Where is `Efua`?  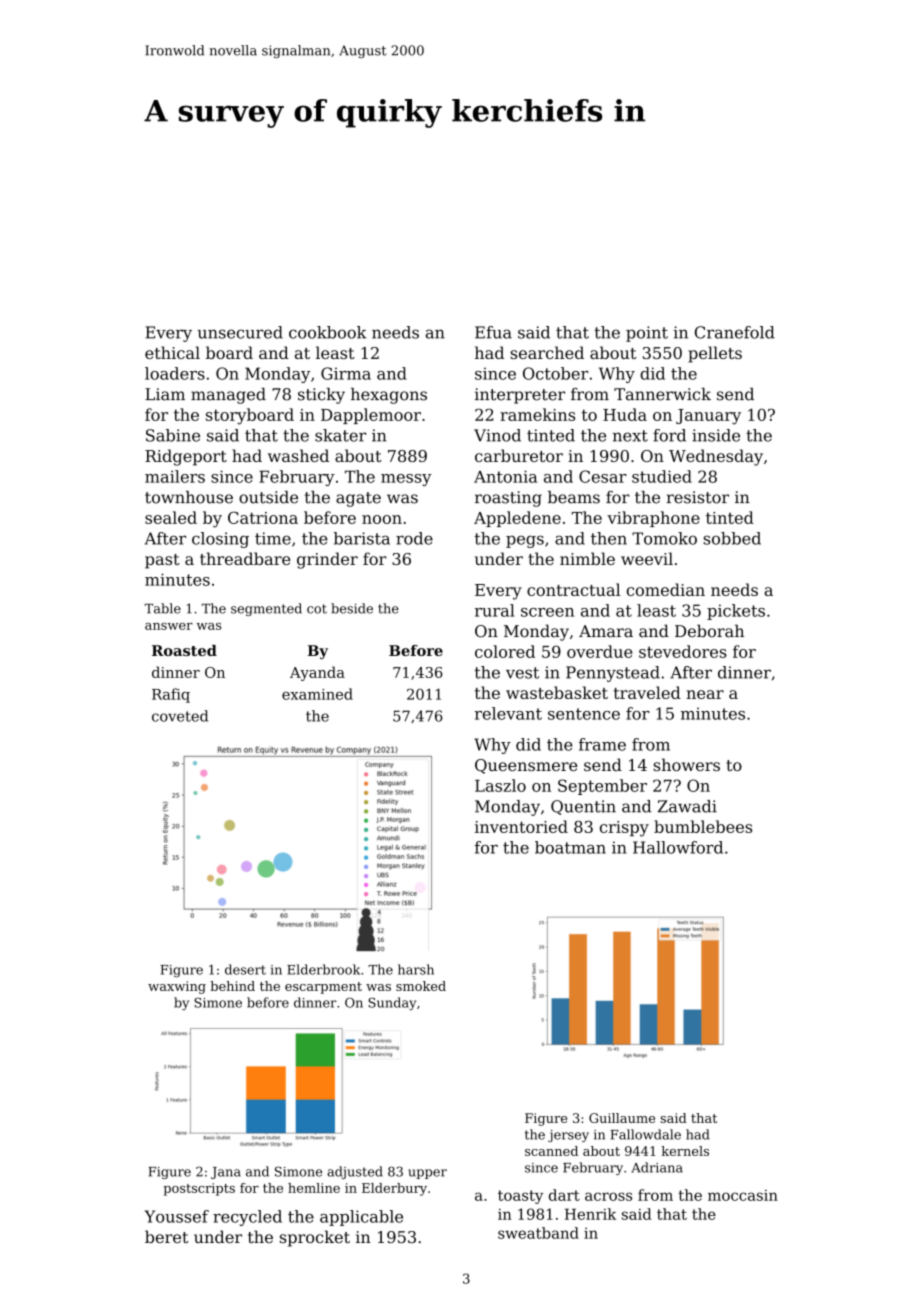 Efua is located at coordinates (493, 332).
